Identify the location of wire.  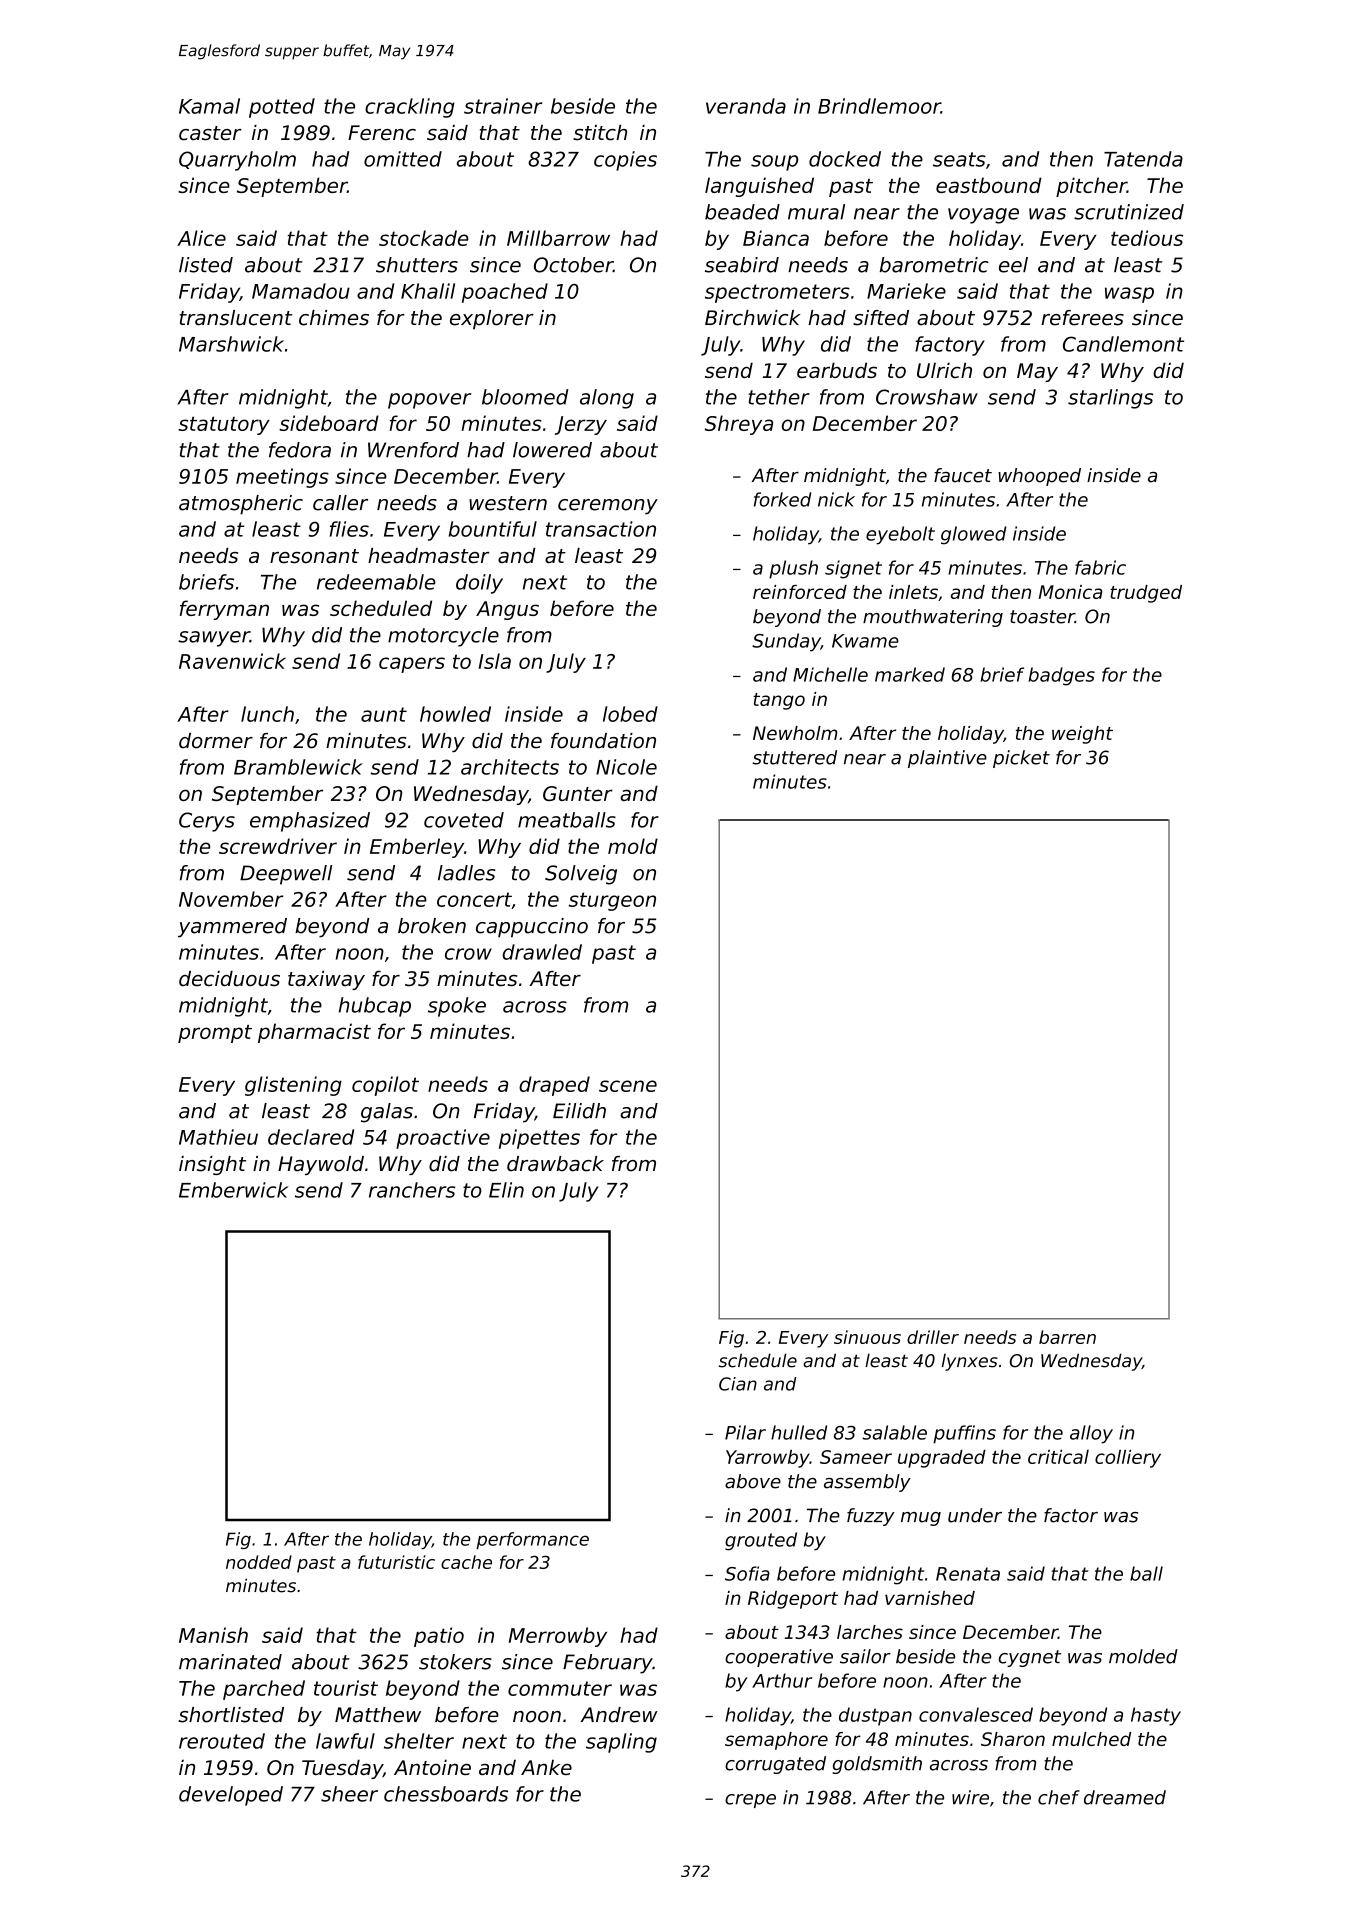
(970, 1797).
